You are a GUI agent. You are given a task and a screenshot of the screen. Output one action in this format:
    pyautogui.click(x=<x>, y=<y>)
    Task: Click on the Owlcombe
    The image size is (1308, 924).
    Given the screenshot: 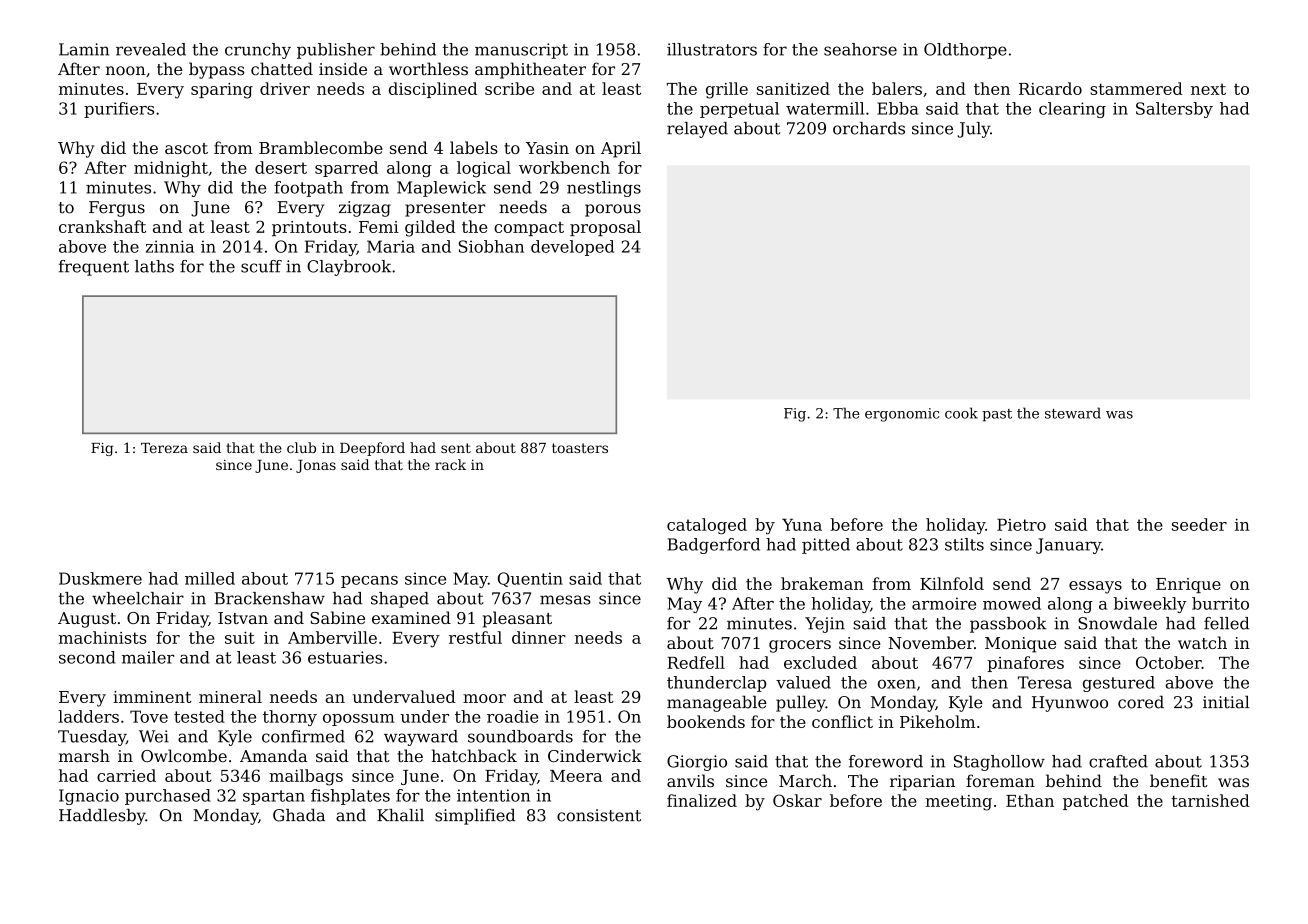 What is the action you would take?
    pyautogui.click(x=184, y=755)
